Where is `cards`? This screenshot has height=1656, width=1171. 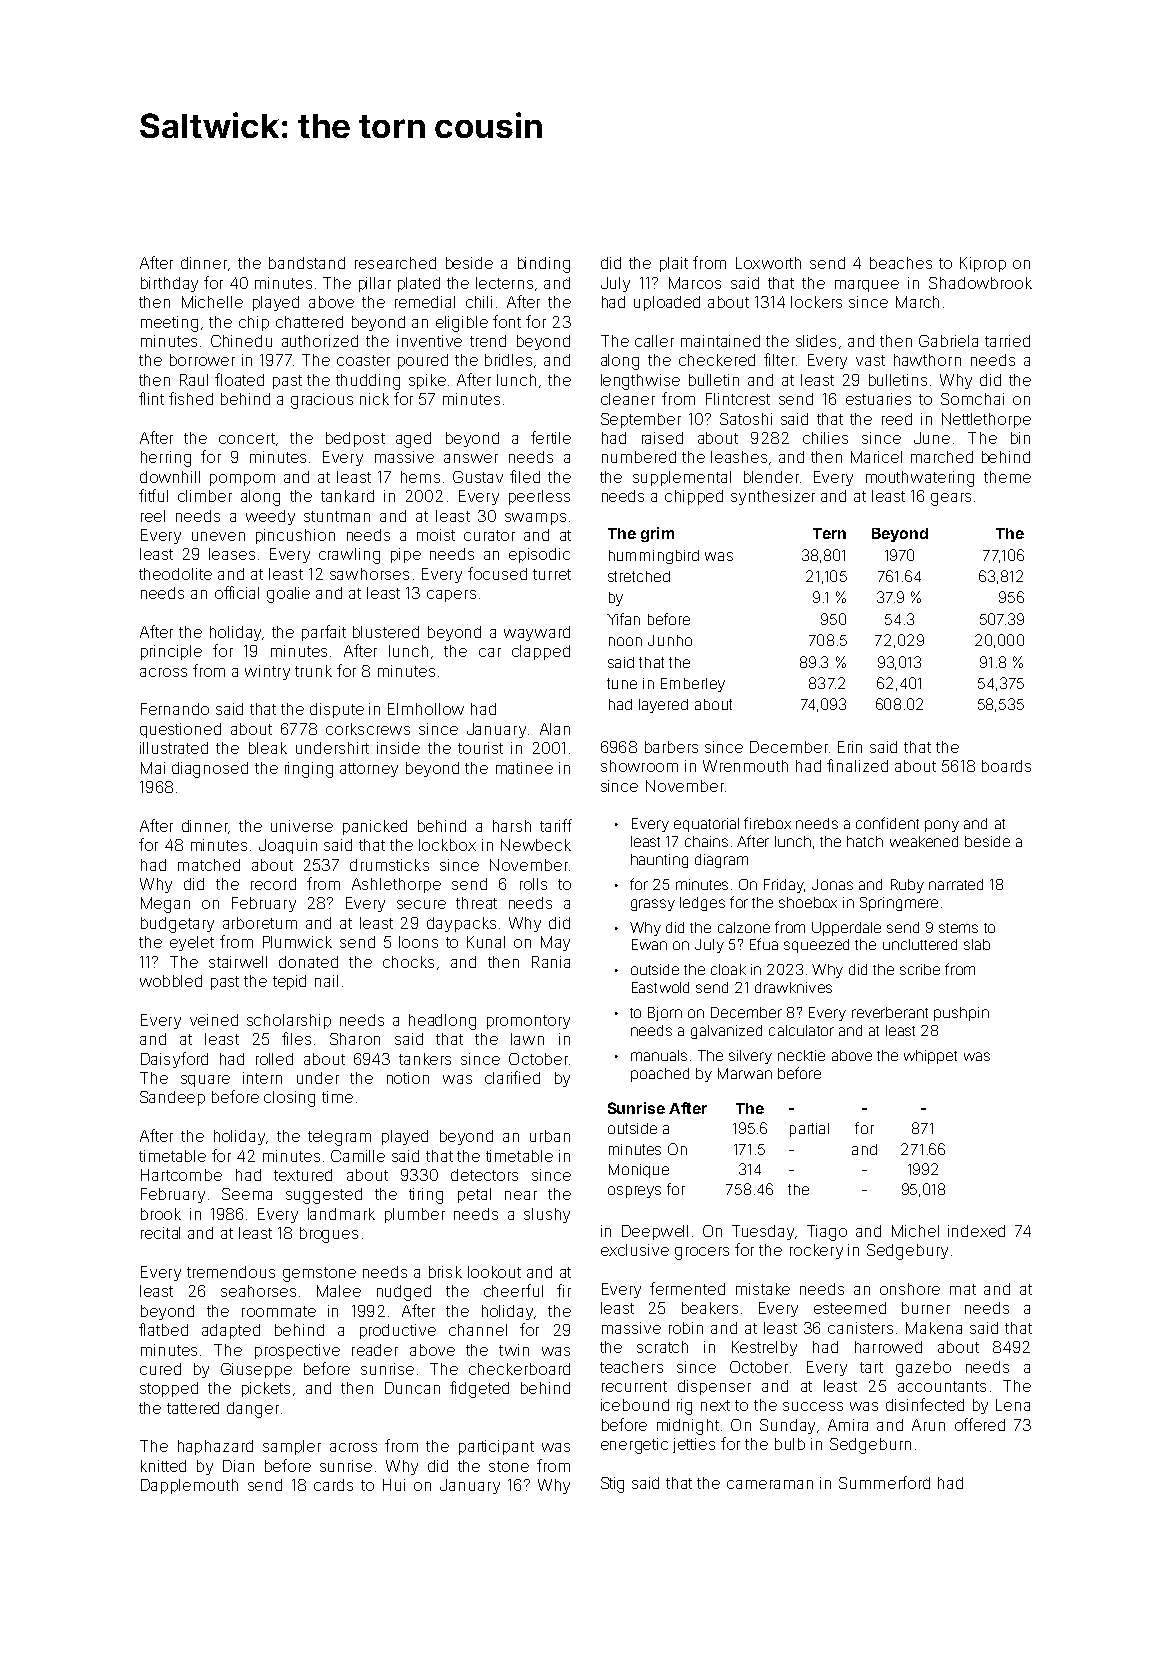
cards is located at coordinates (333, 1485).
